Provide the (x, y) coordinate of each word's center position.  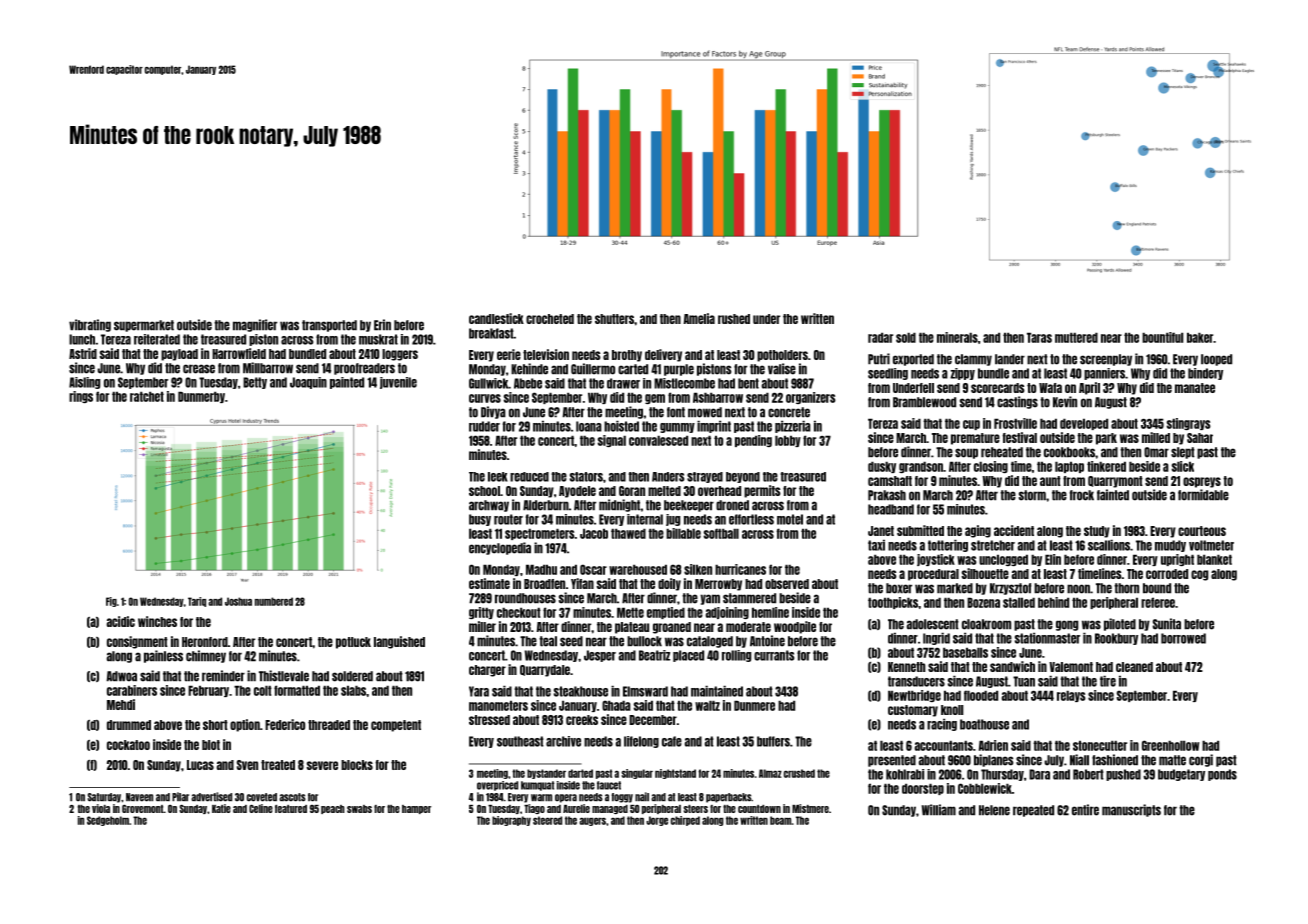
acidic (121, 621)
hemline (770, 612)
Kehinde (529, 369)
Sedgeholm (108, 821)
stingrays (1189, 424)
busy (480, 520)
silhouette (985, 573)
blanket (1214, 559)
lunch (82, 339)
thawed (628, 533)
